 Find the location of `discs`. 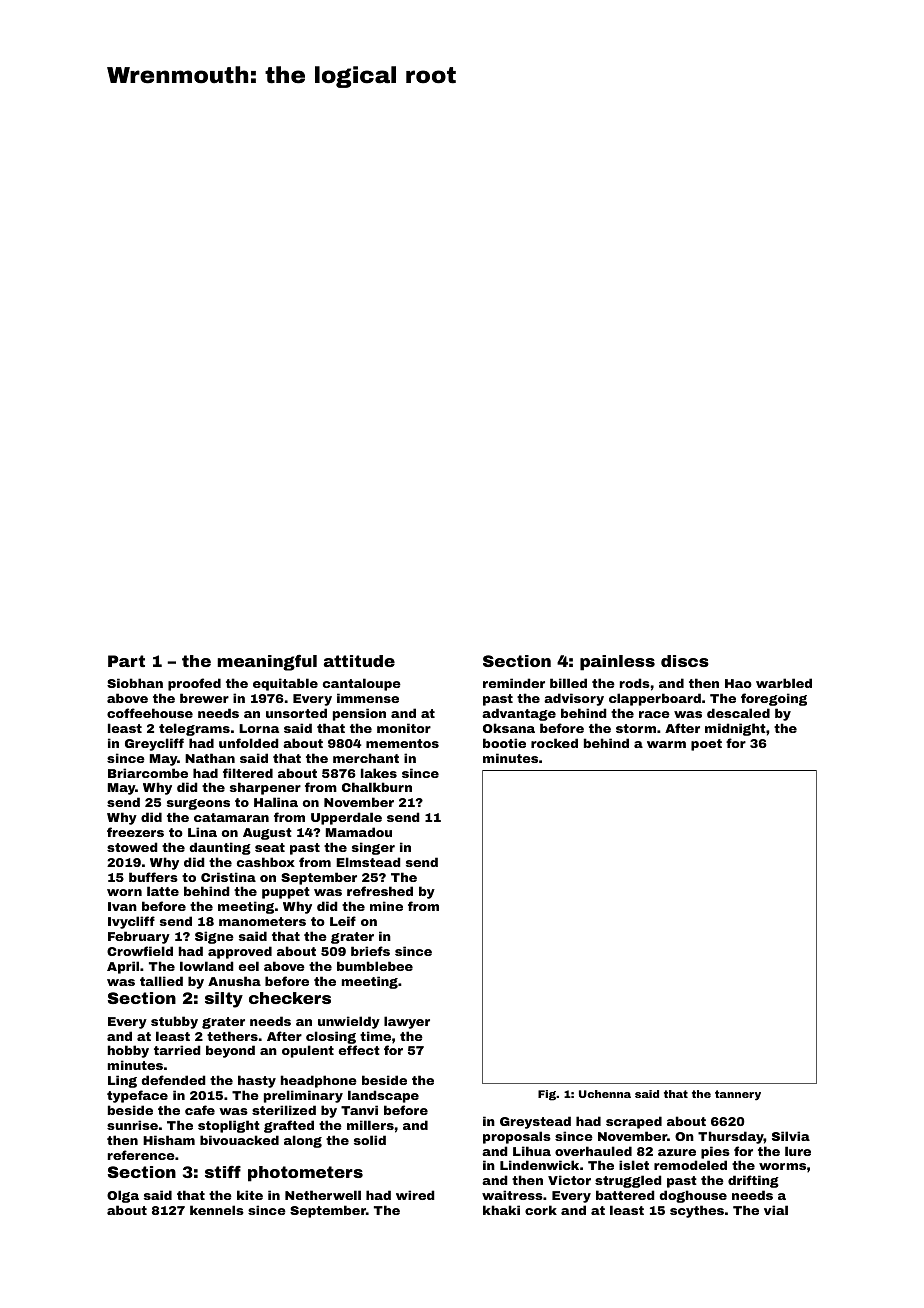

discs is located at coordinates (685, 661).
